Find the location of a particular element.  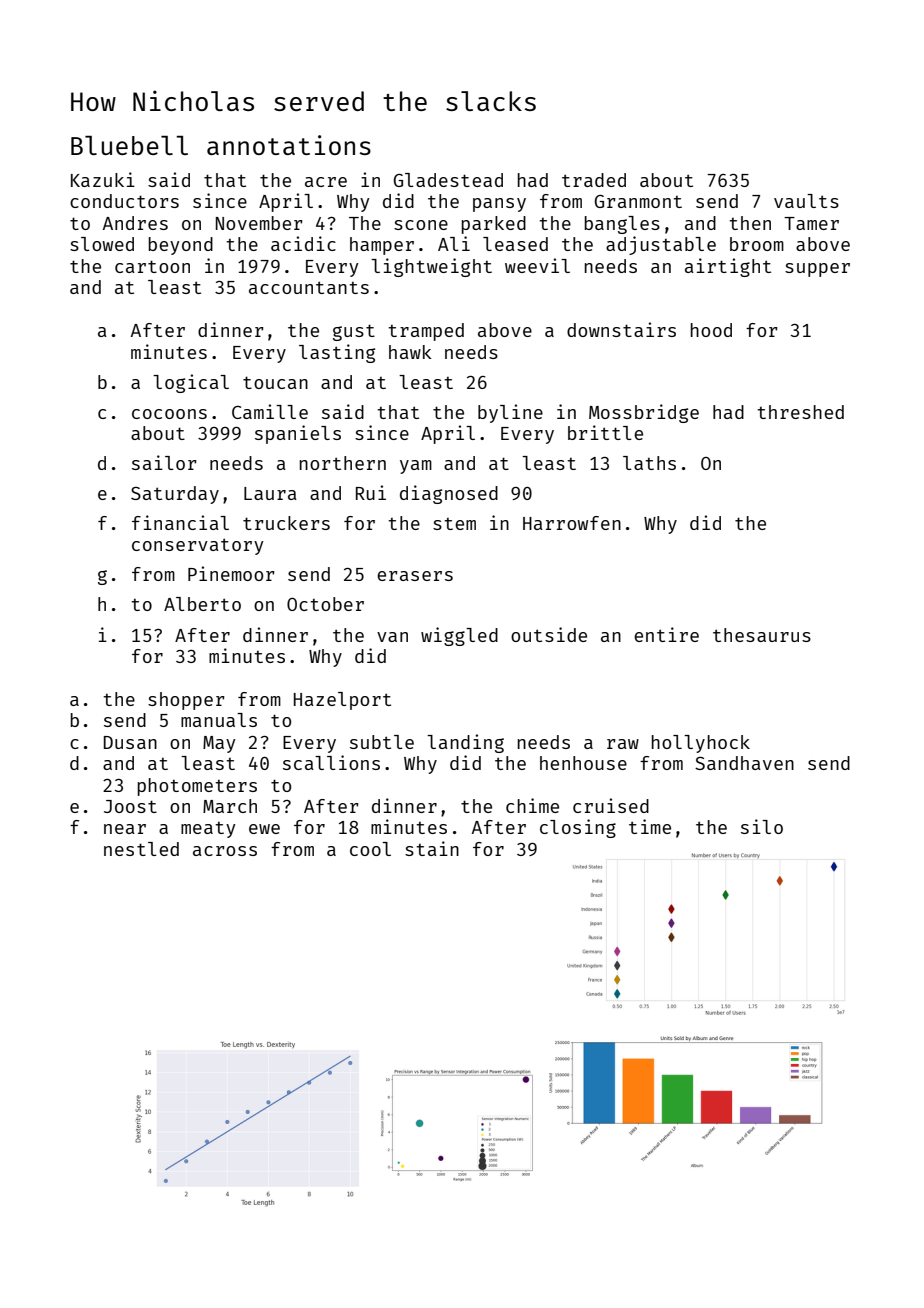

thesaurus is located at coordinates (762, 635).
